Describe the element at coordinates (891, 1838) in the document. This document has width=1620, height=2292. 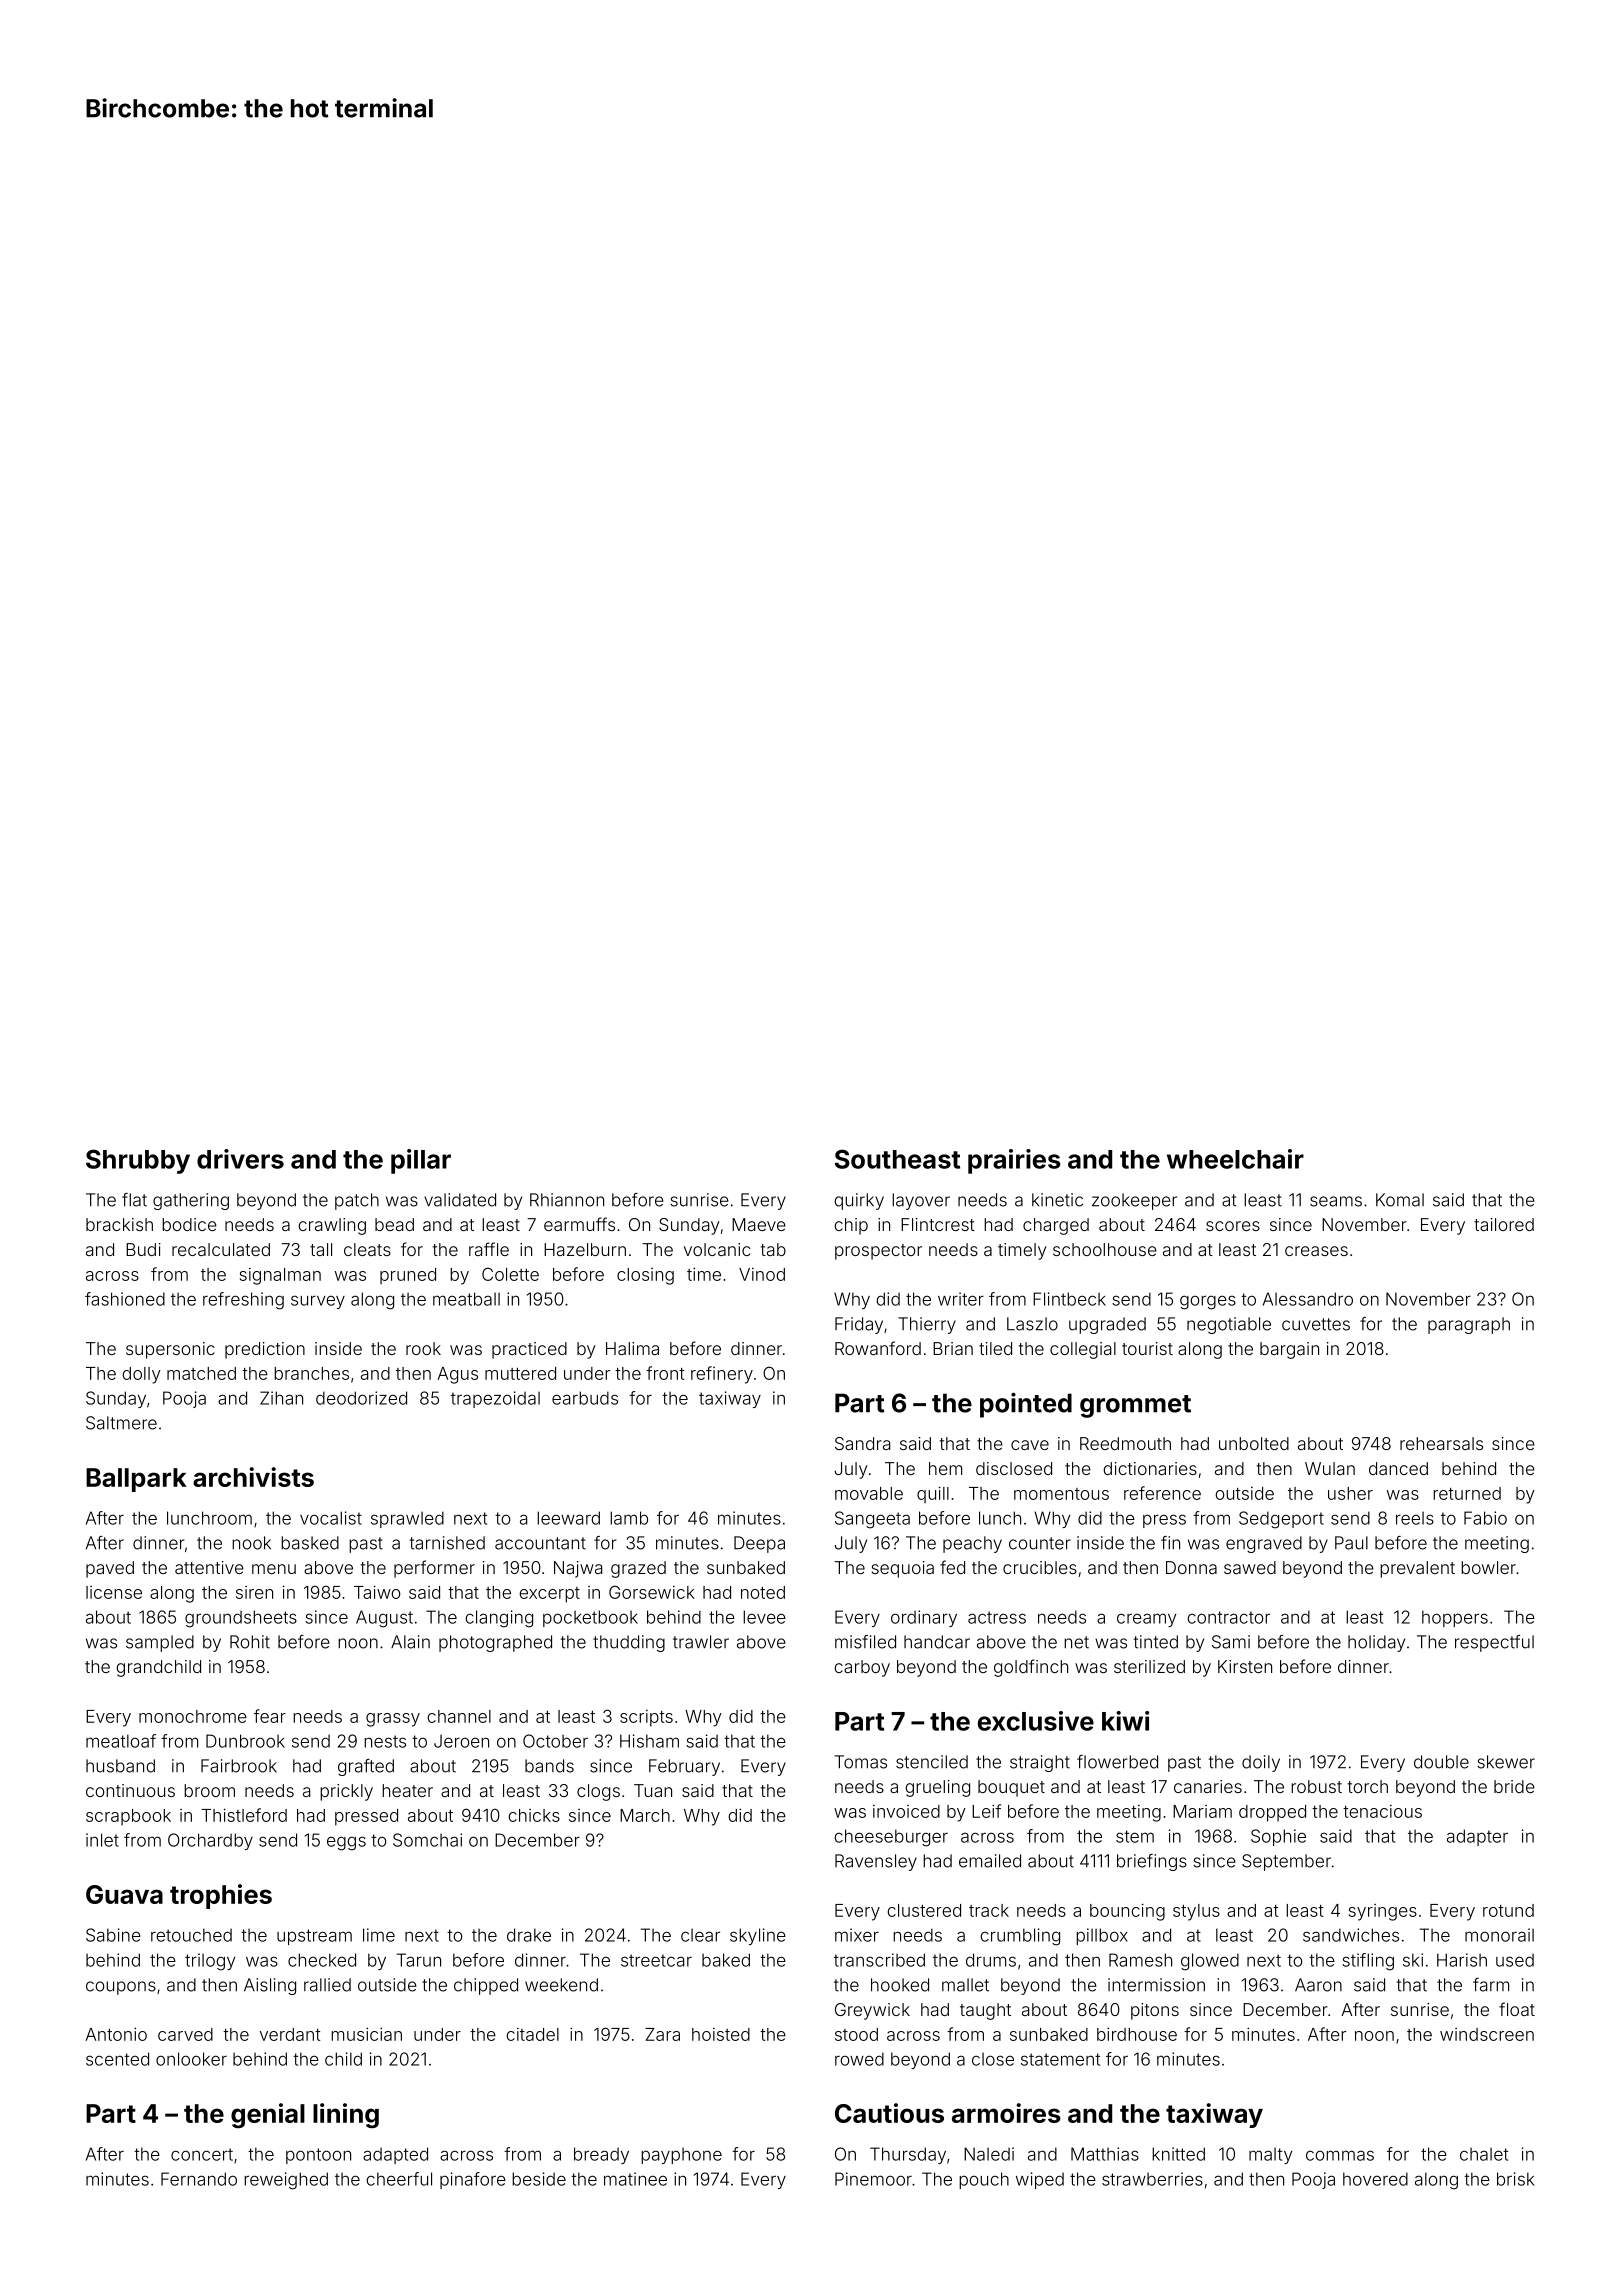
I see `cheeseburger` at that location.
